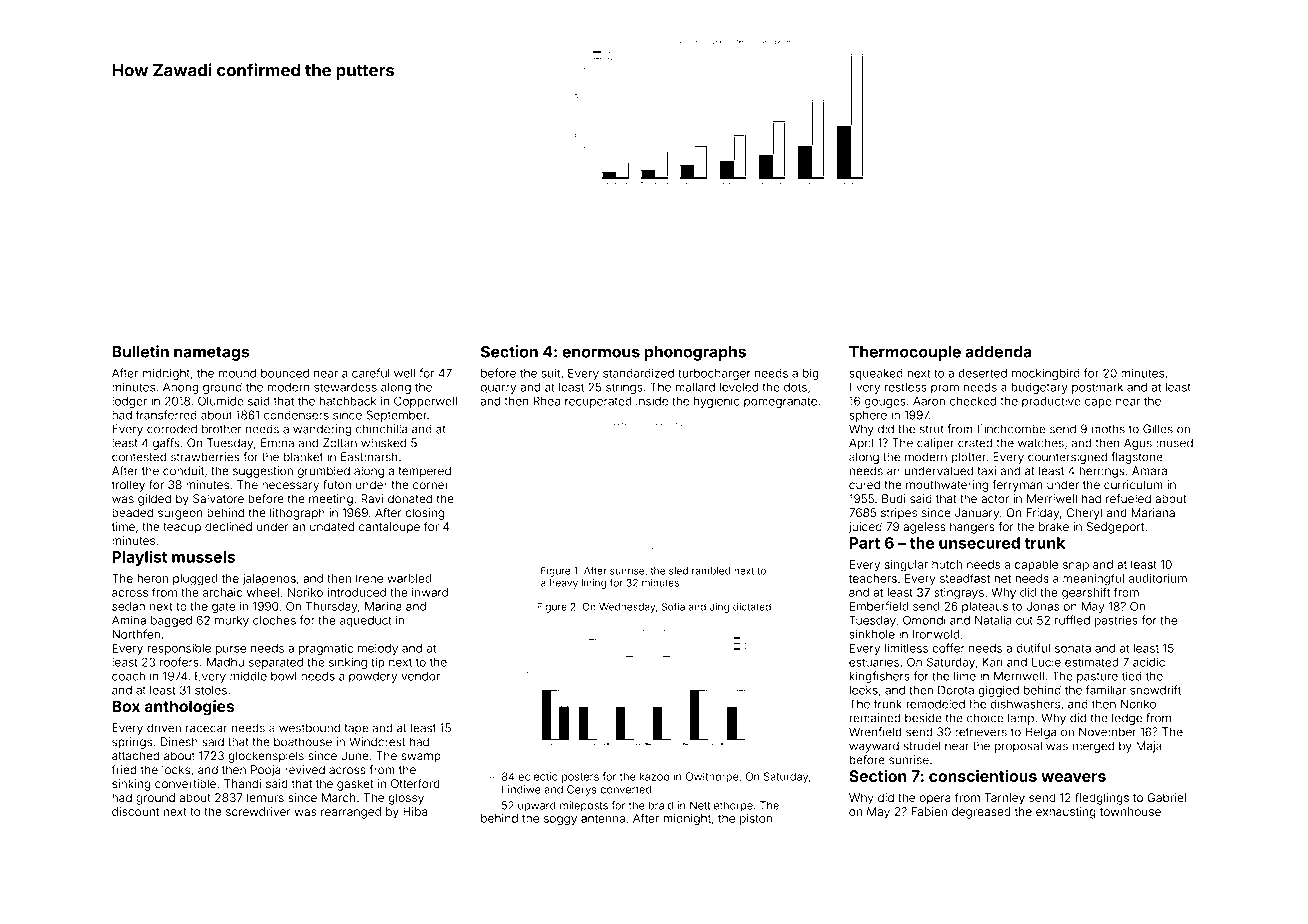 This page has height=924, width=1308. Describe the element at coordinates (998, 352) in the page. I see `addenda` at that location.
